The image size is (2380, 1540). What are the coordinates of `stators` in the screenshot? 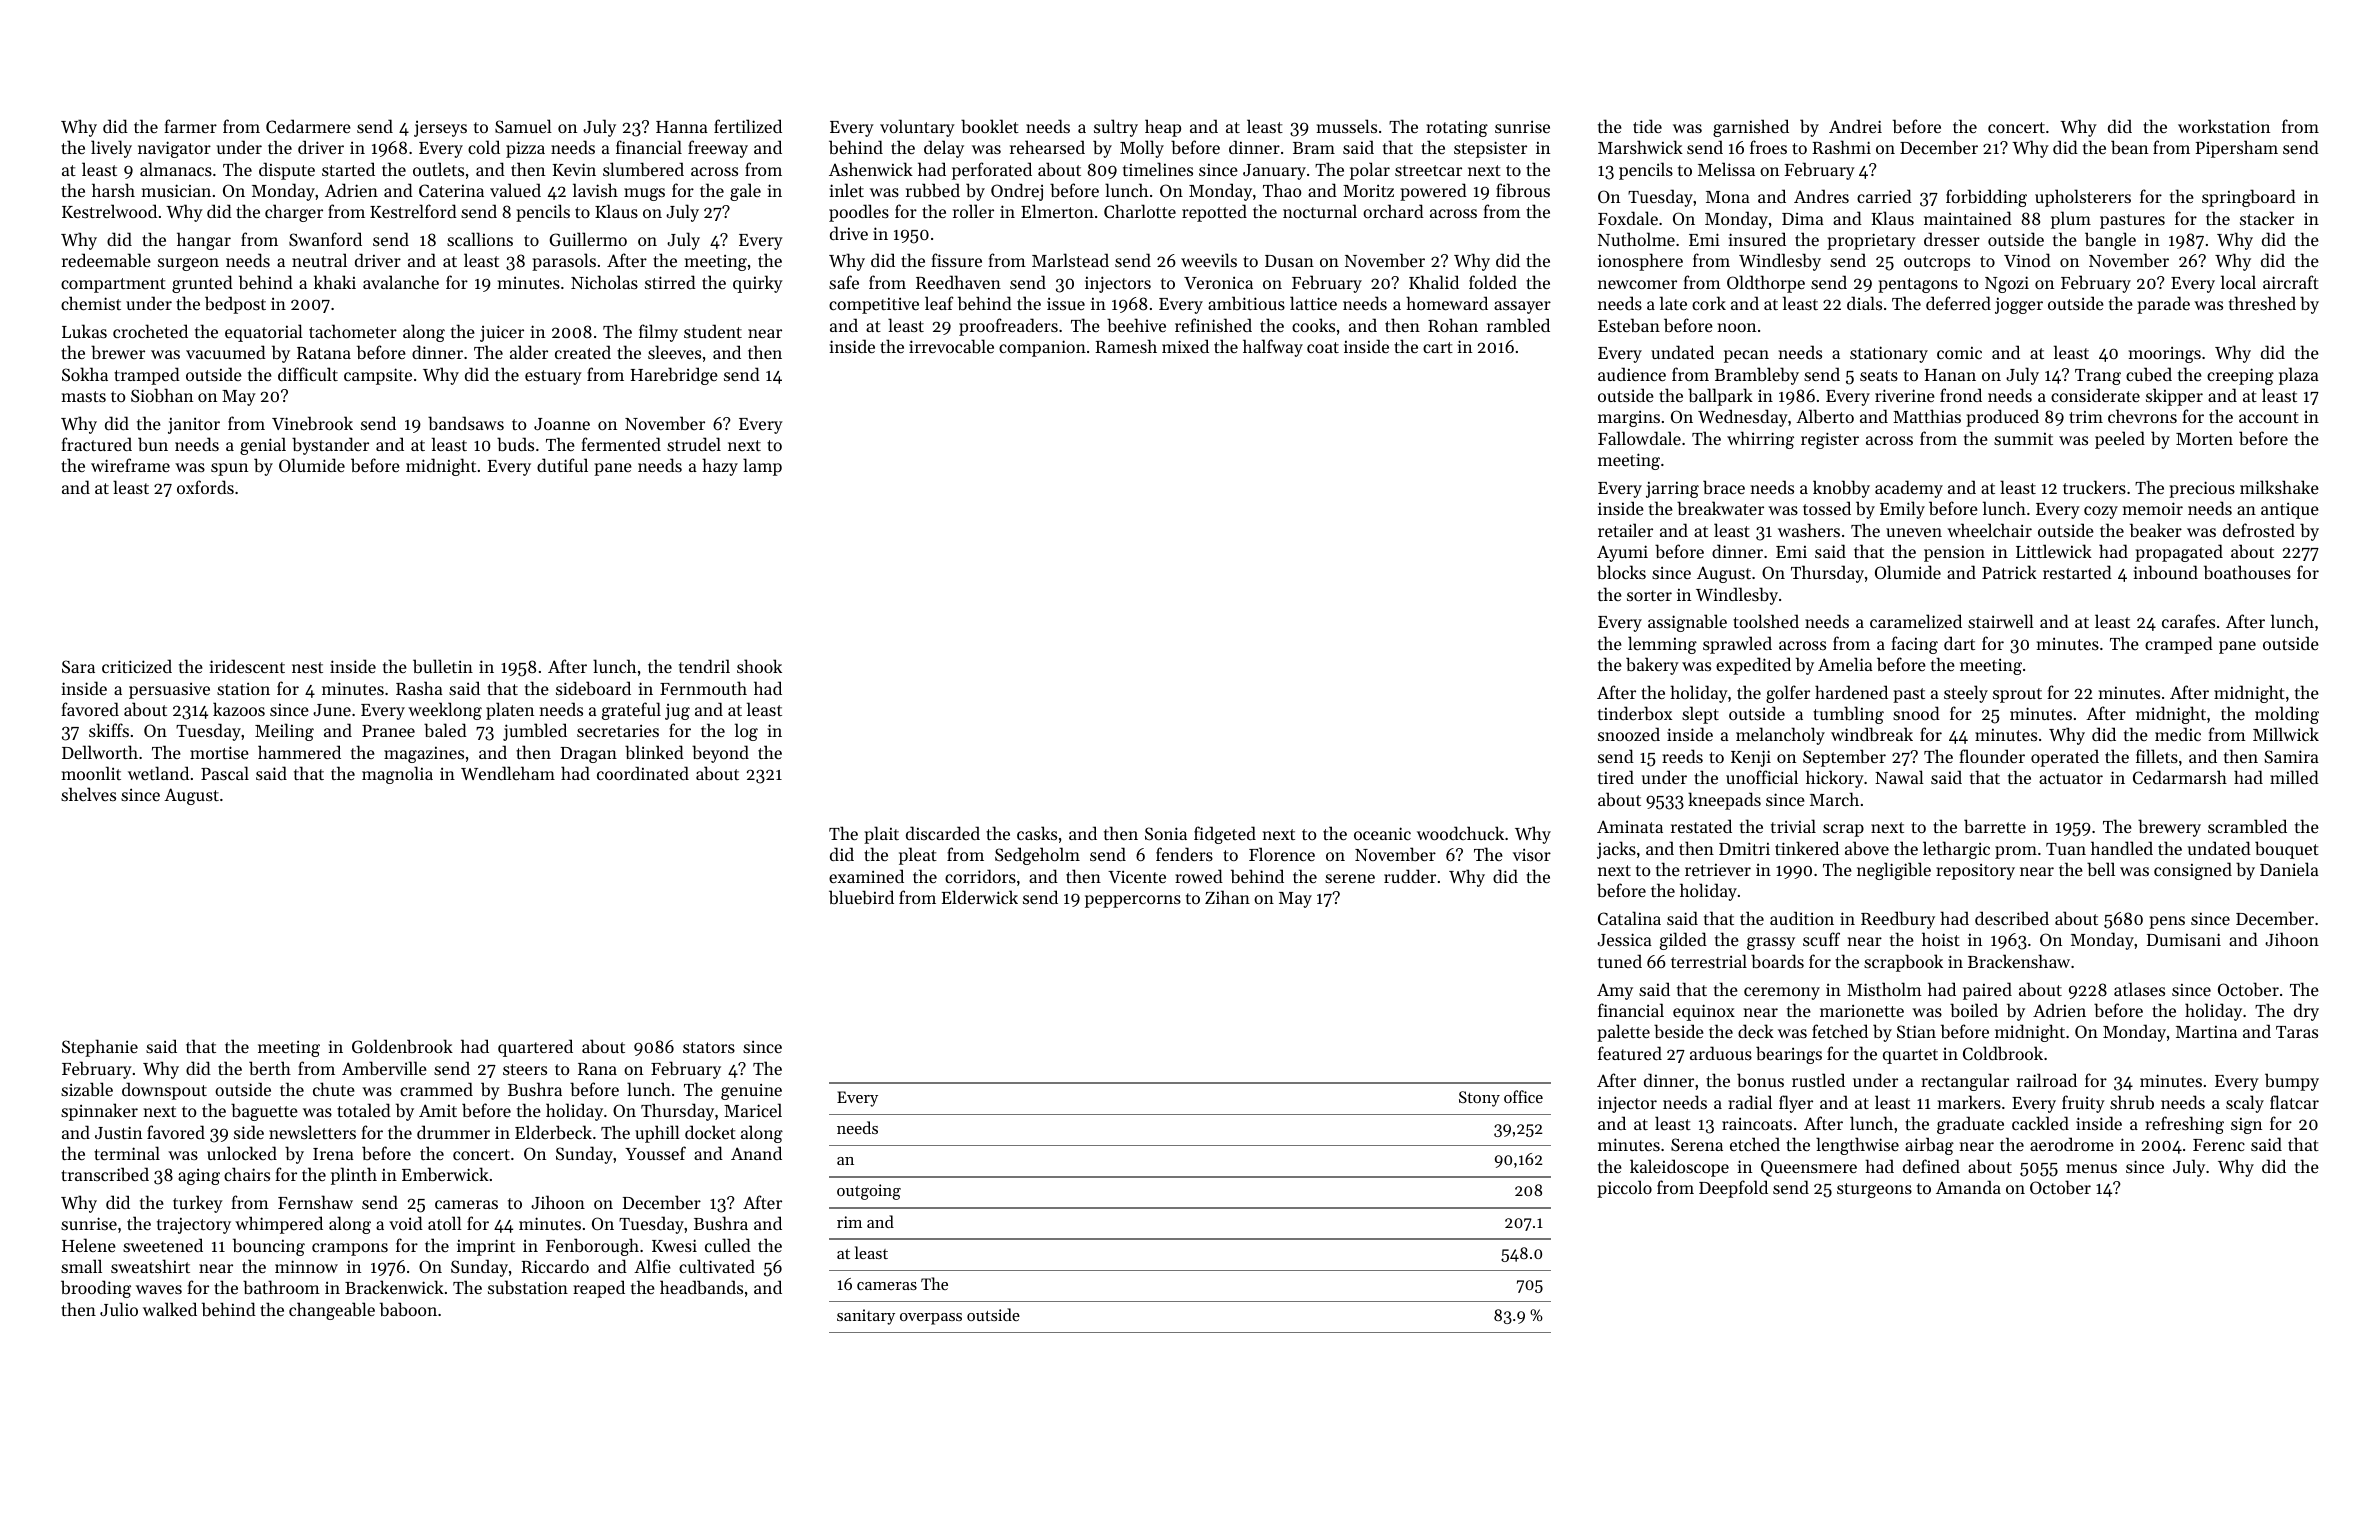 It's located at (709, 1047).
